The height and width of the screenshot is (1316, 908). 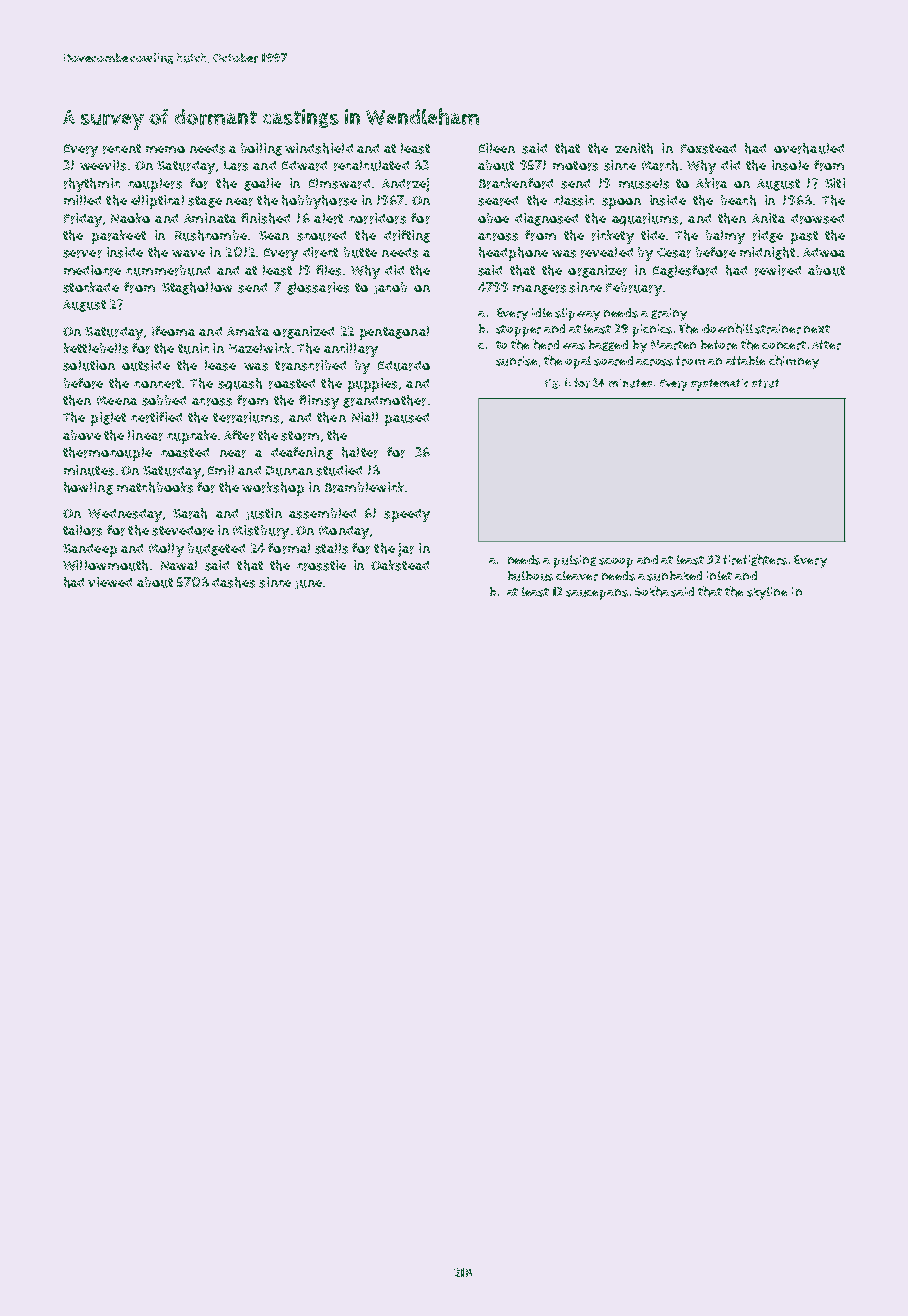 What do you see at coordinates (575, 166) in the screenshot?
I see `motors` at bounding box center [575, 166].
